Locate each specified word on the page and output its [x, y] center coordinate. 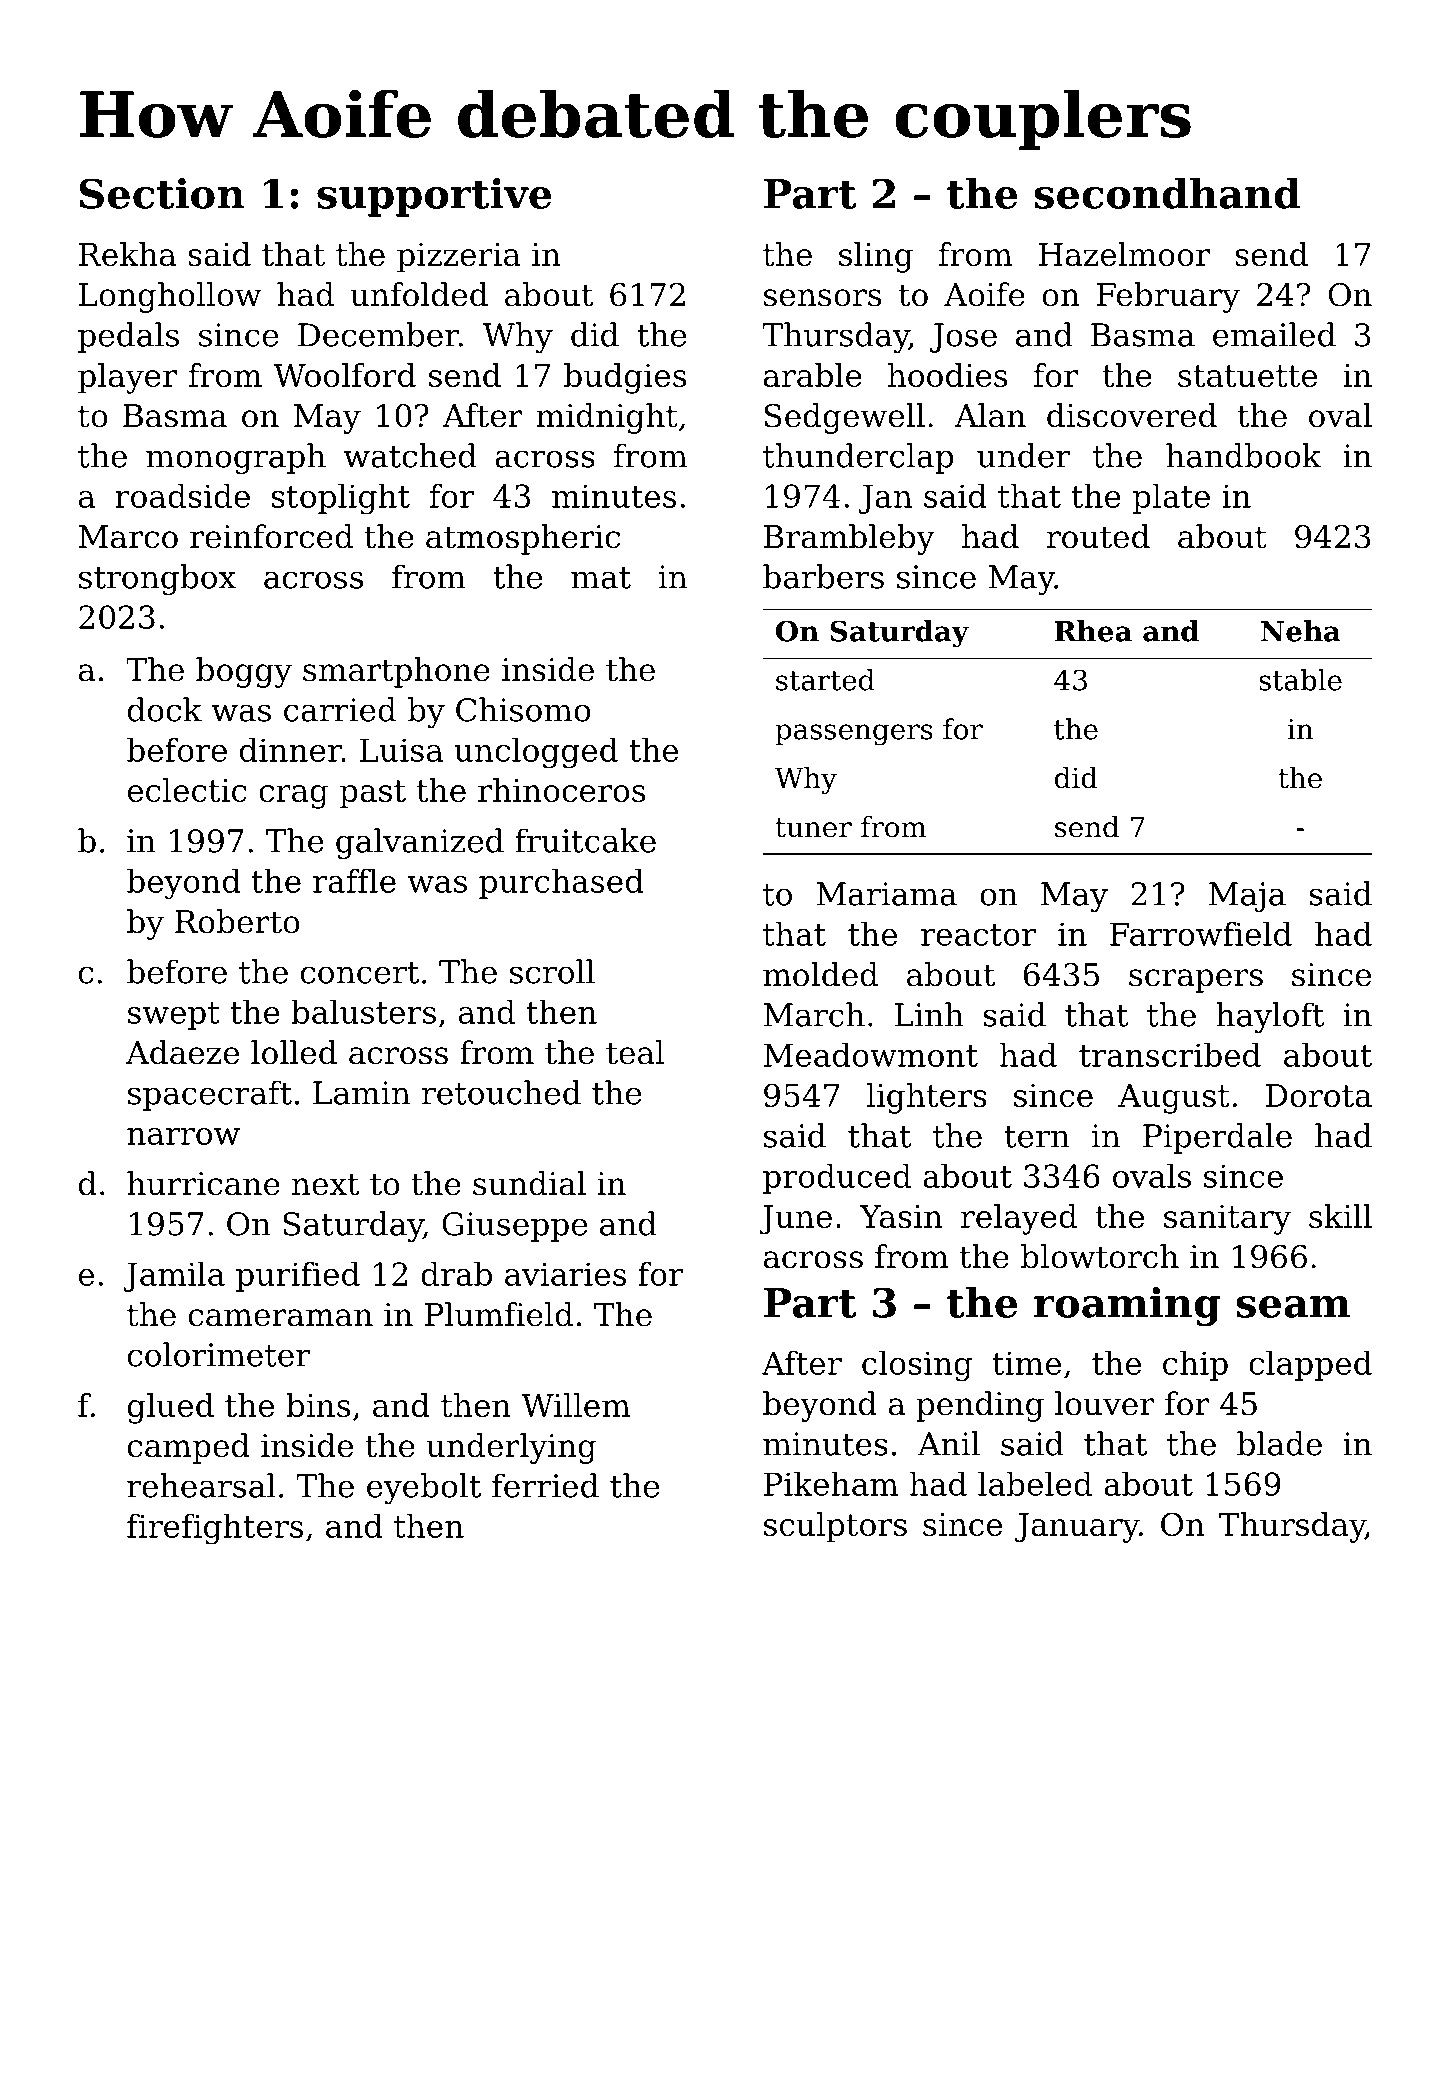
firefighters [215, 1529]
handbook [1243, 455]
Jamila [174, 1277]
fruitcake [585, 840]
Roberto [237, 921]
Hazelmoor [1124, 254]
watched [410, 455]
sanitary [1227, 1220]
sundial [529, 1183]
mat [601, 578]
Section [162, 193]
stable [1300, 680]
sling [876, 257]
